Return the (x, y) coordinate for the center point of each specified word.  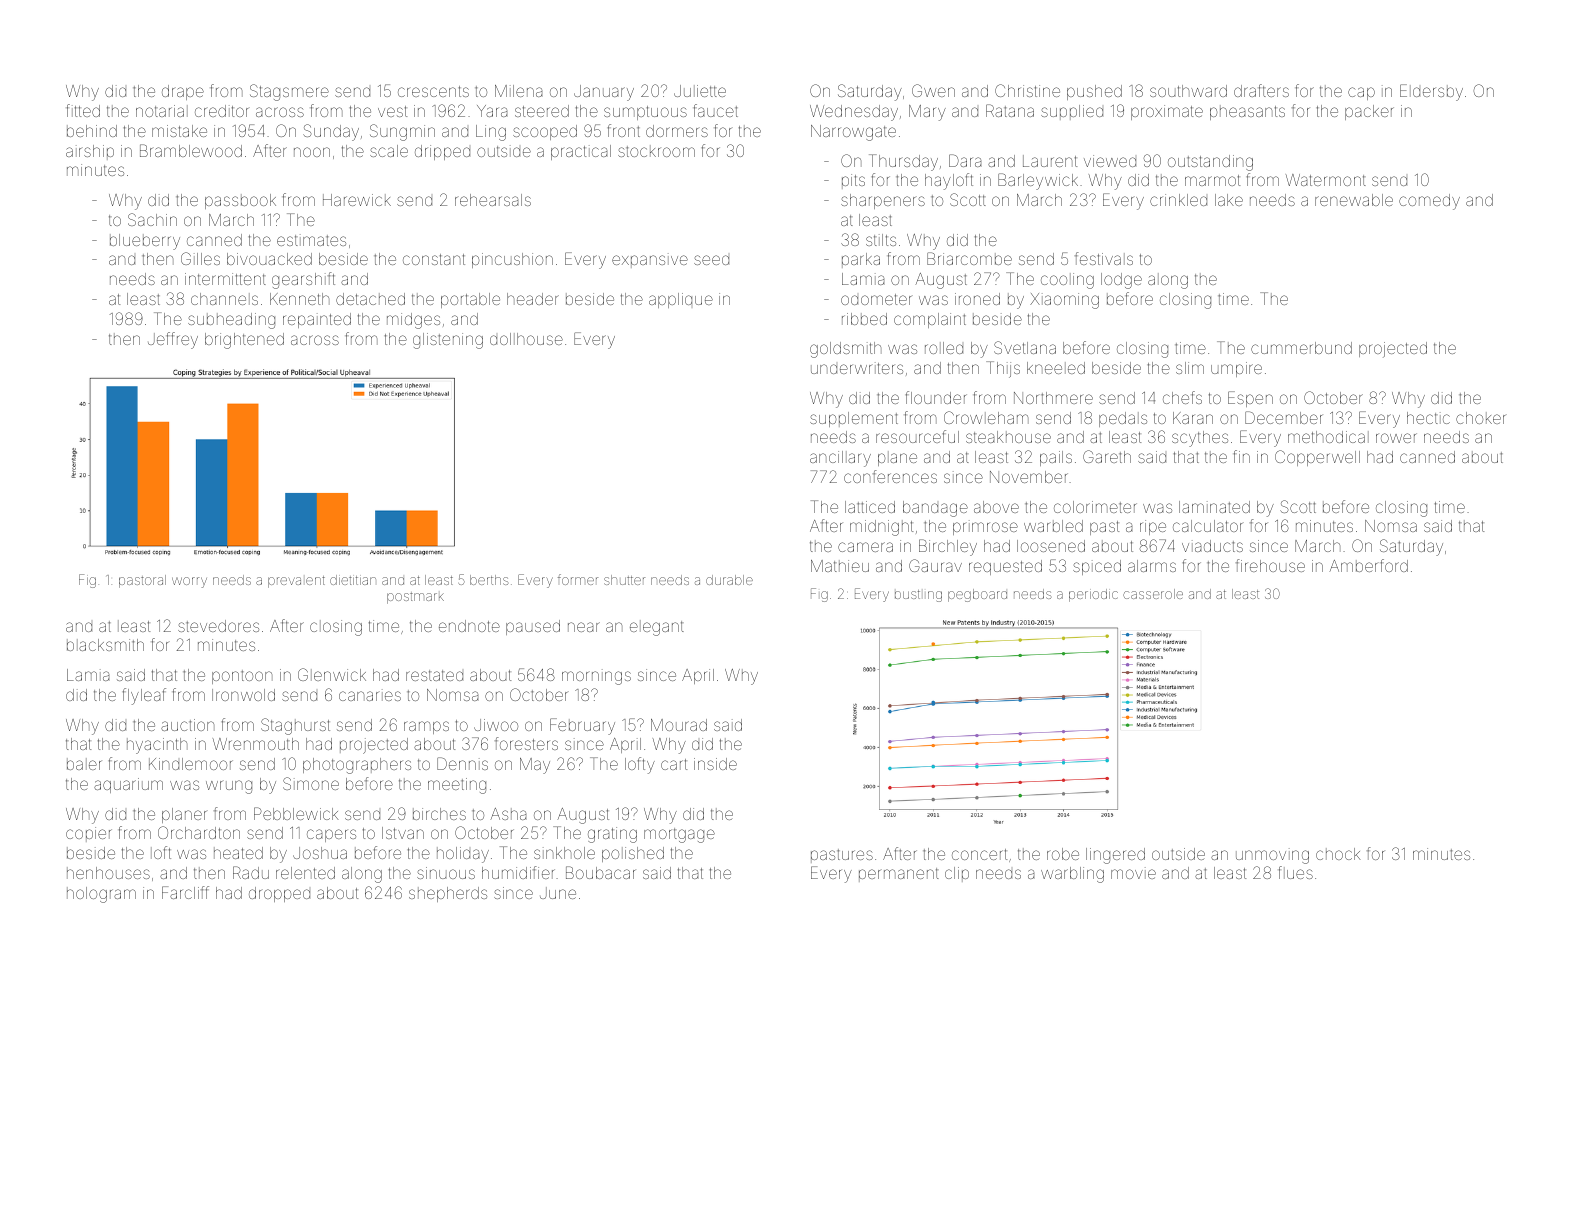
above (996, 507)
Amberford (1368, 565)
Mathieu (840, 566)
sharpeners (883, 201)
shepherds (448, 894)
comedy (1429, 202)
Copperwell (1317, 458)
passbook (240, 201)
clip (957, 874)
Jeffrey (173, 340)
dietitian (353, 580)
